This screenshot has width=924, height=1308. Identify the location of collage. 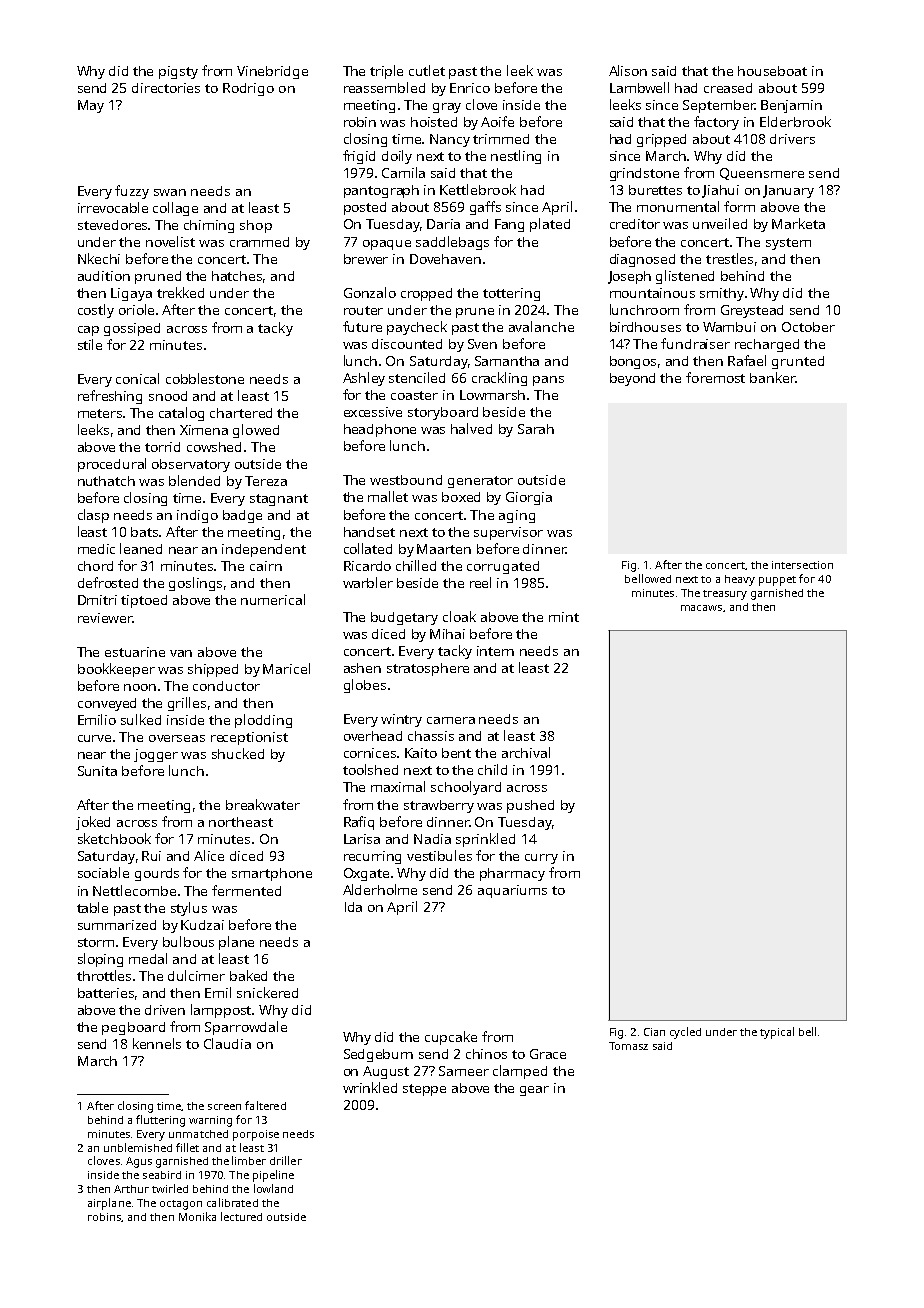
(175, 209).
